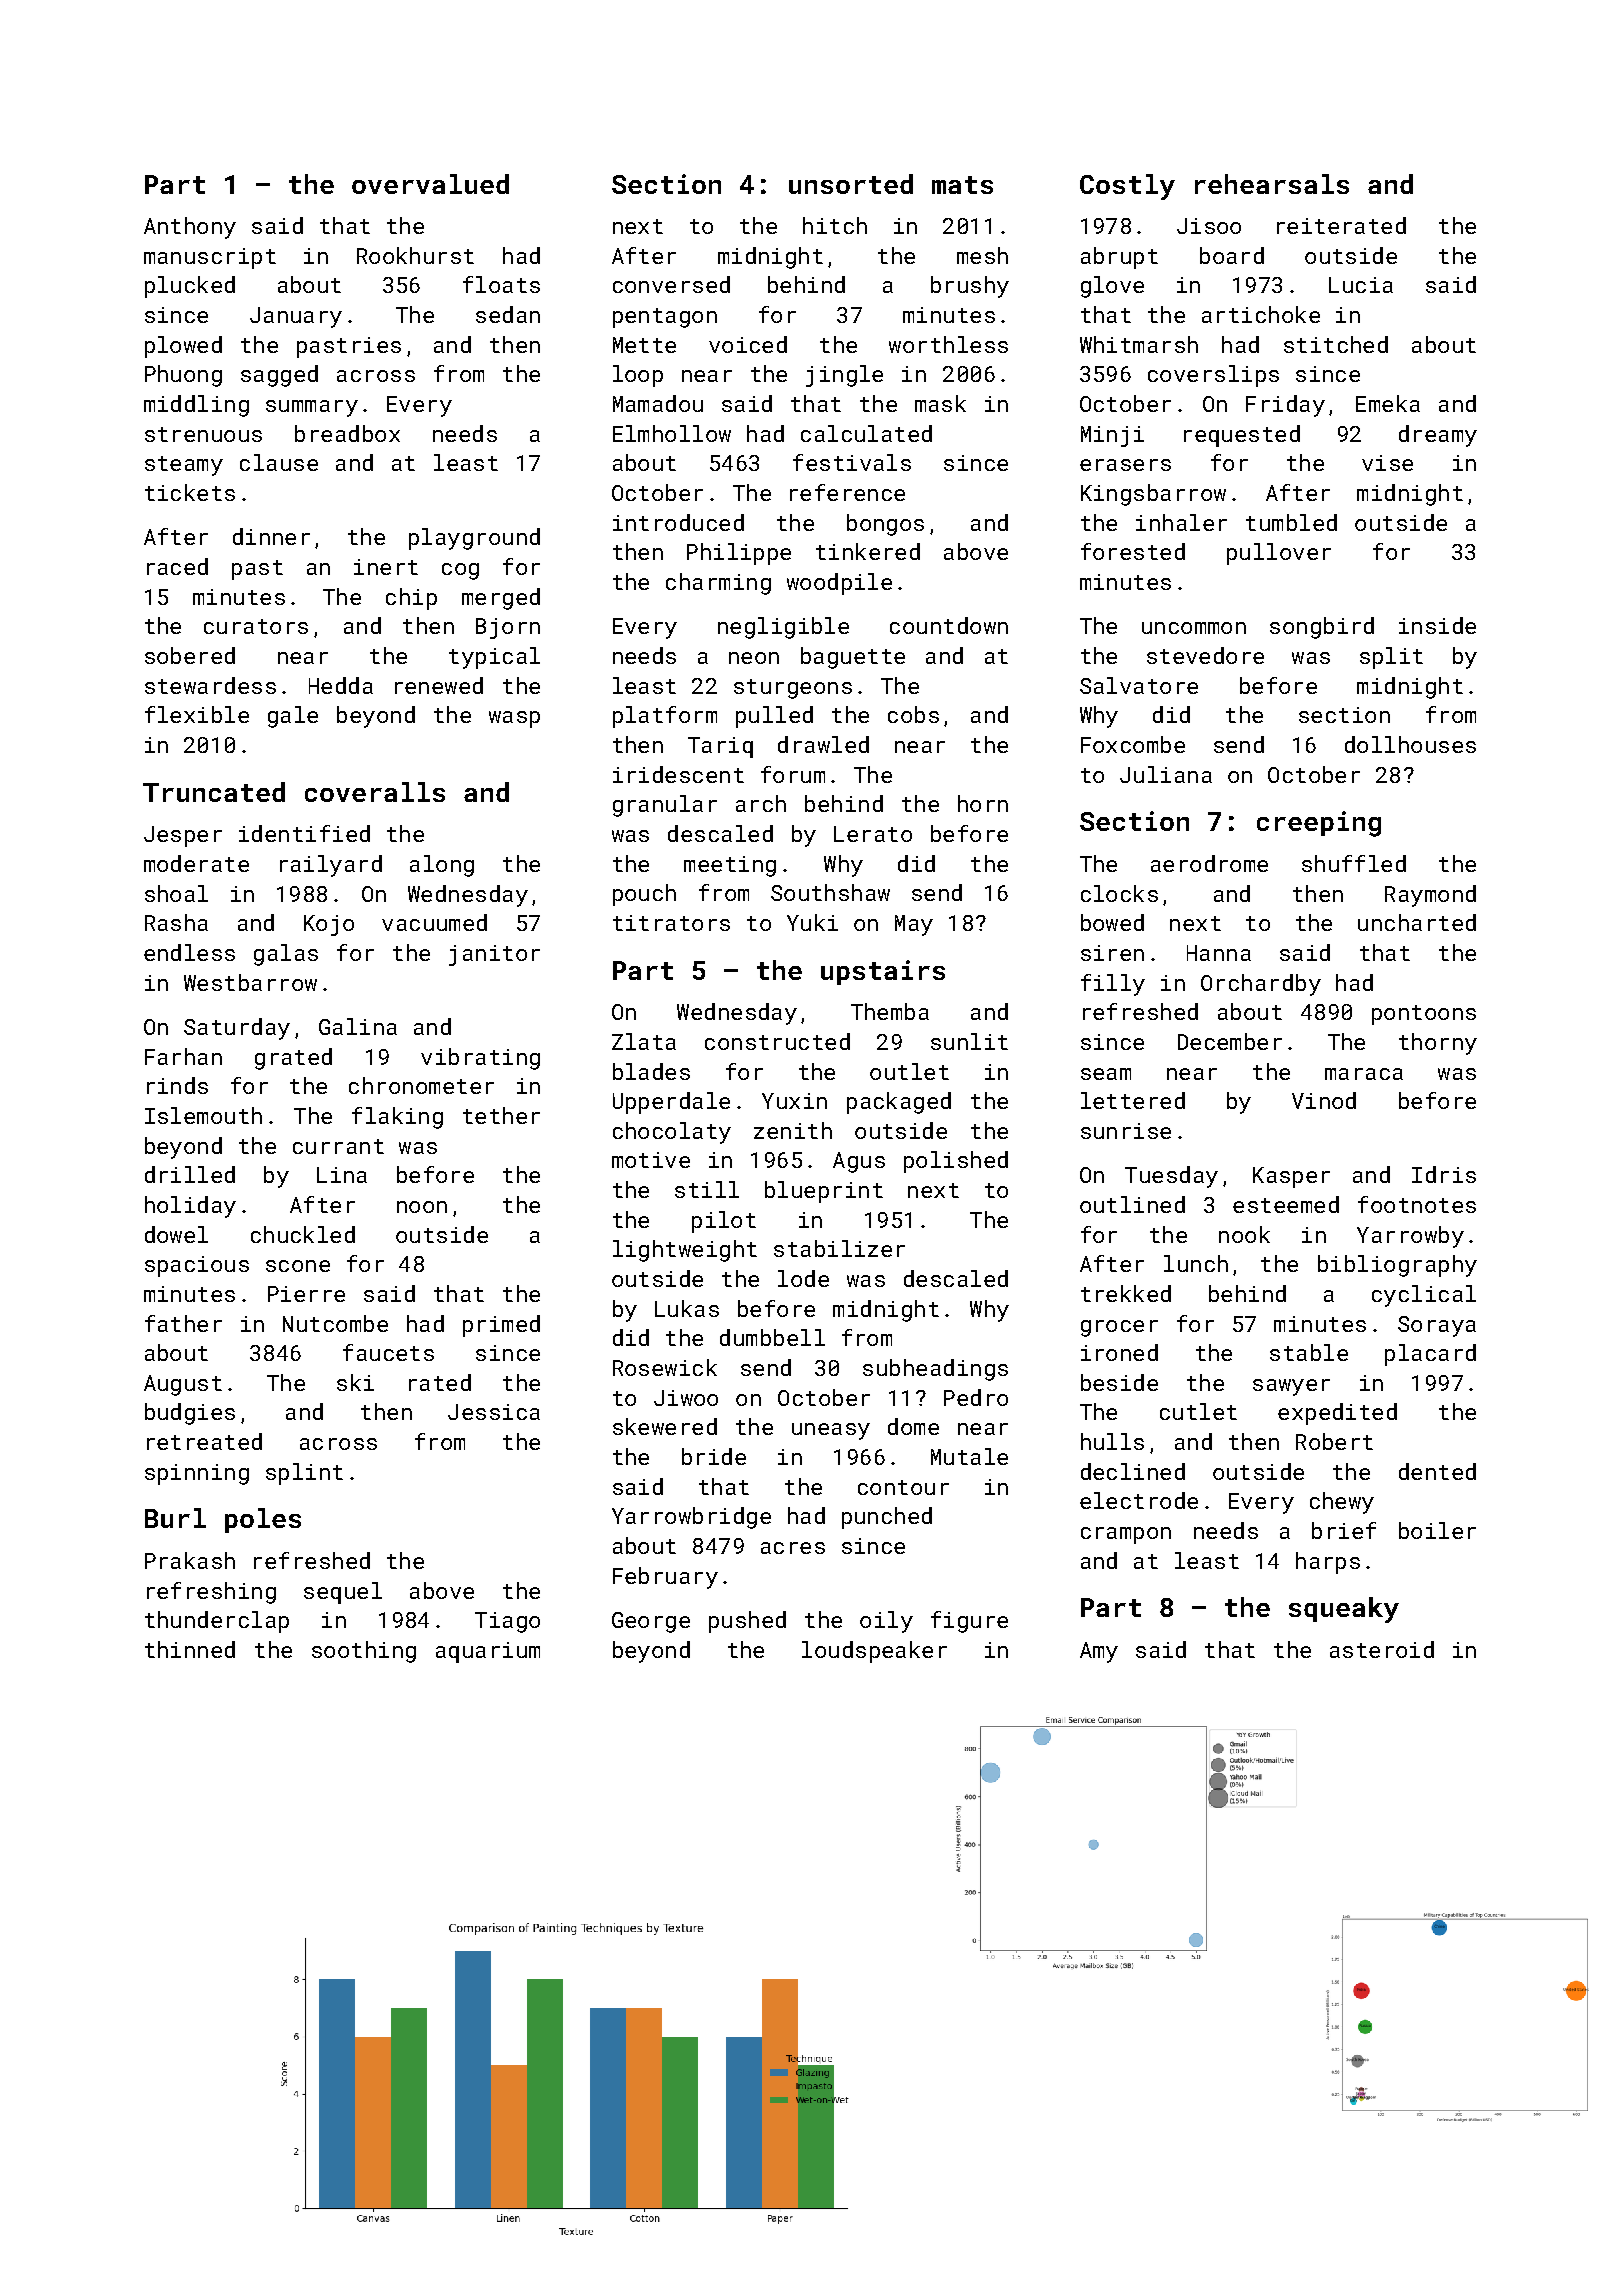  I want to click on plowed, so click(183, 347).
